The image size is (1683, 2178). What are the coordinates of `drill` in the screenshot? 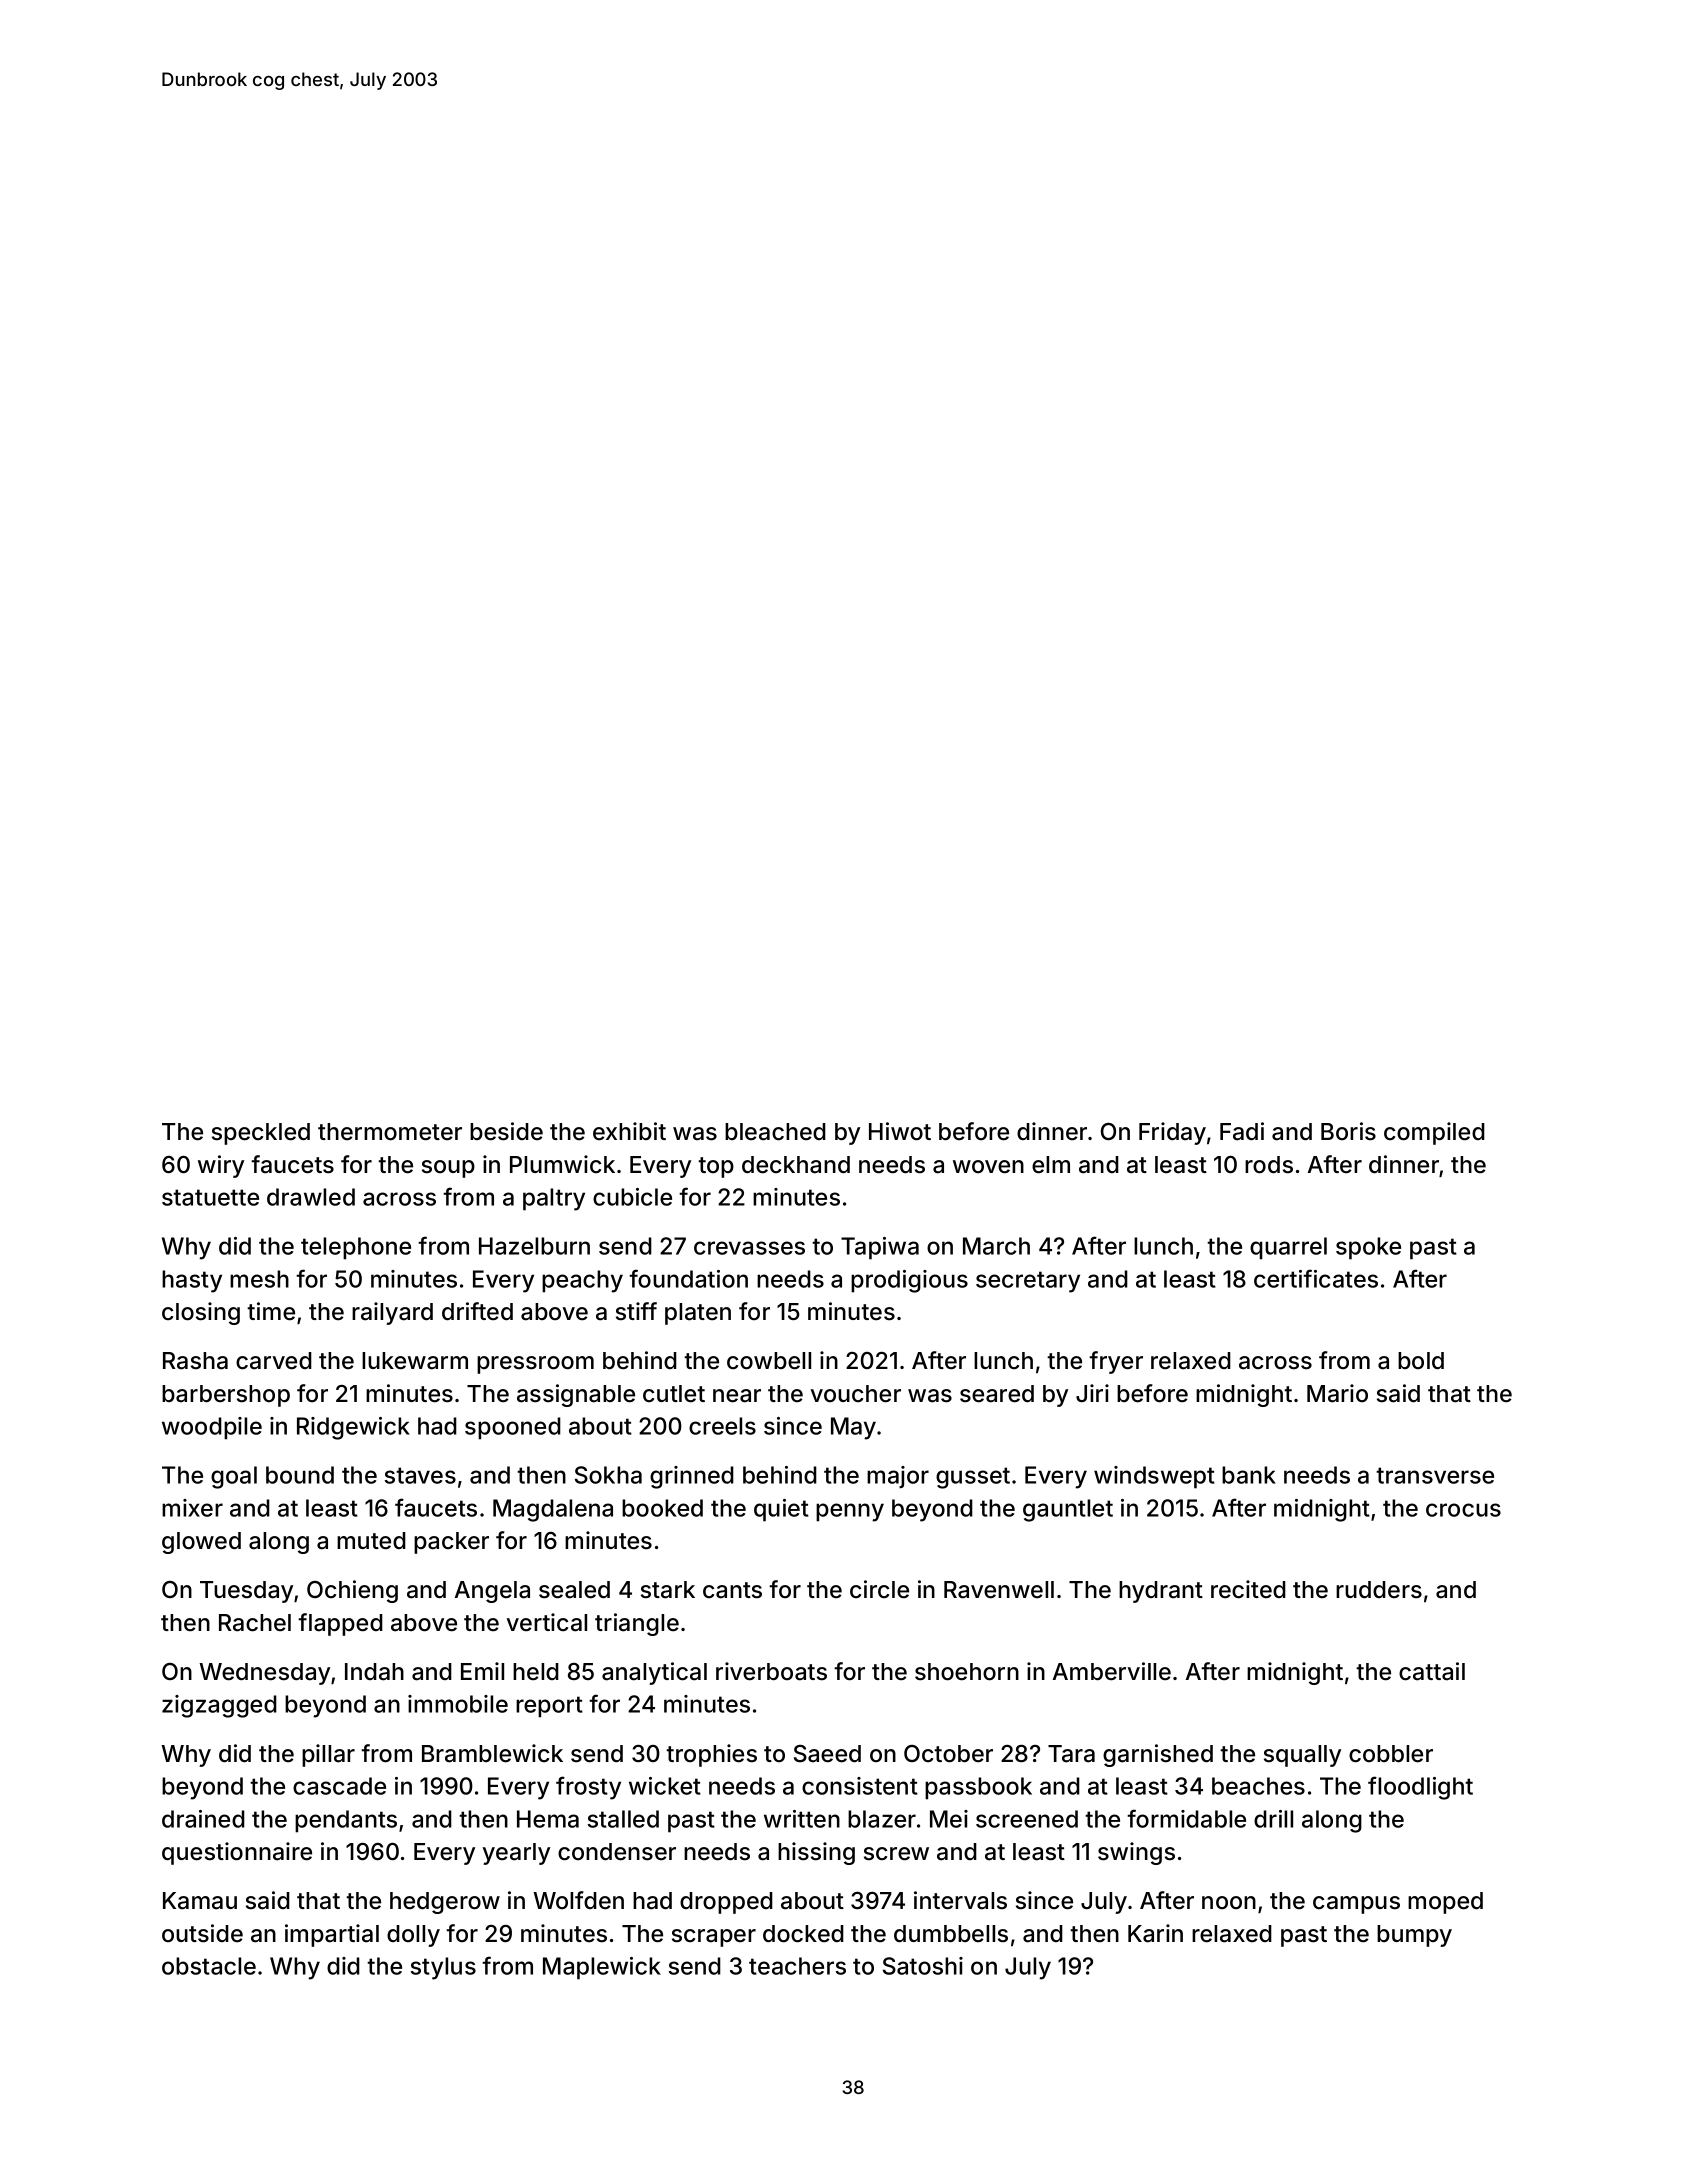 It's located at (1273, 1819).
